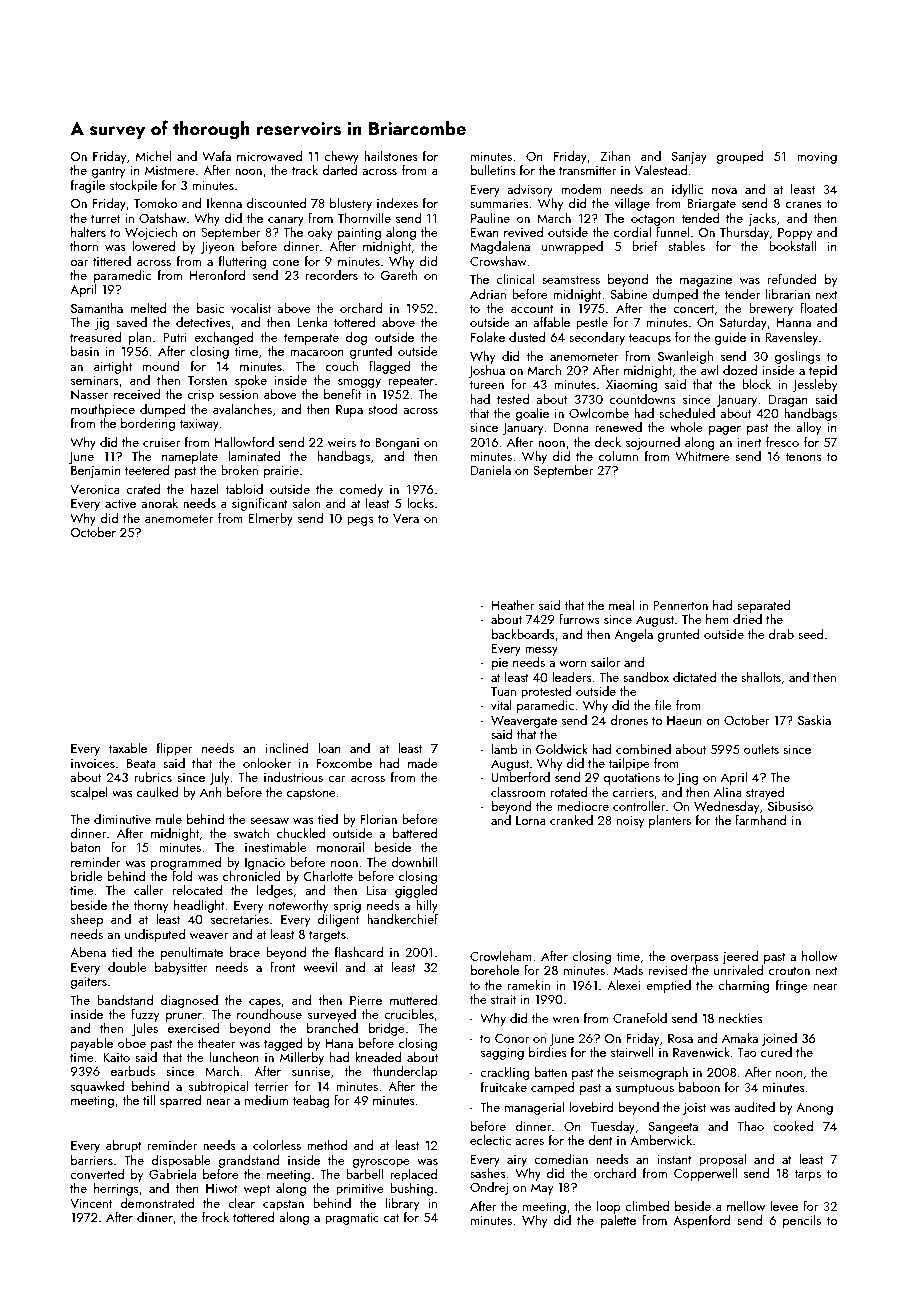 The image size is (908, 1316). I want to click on frock, so click(215, 1217).
